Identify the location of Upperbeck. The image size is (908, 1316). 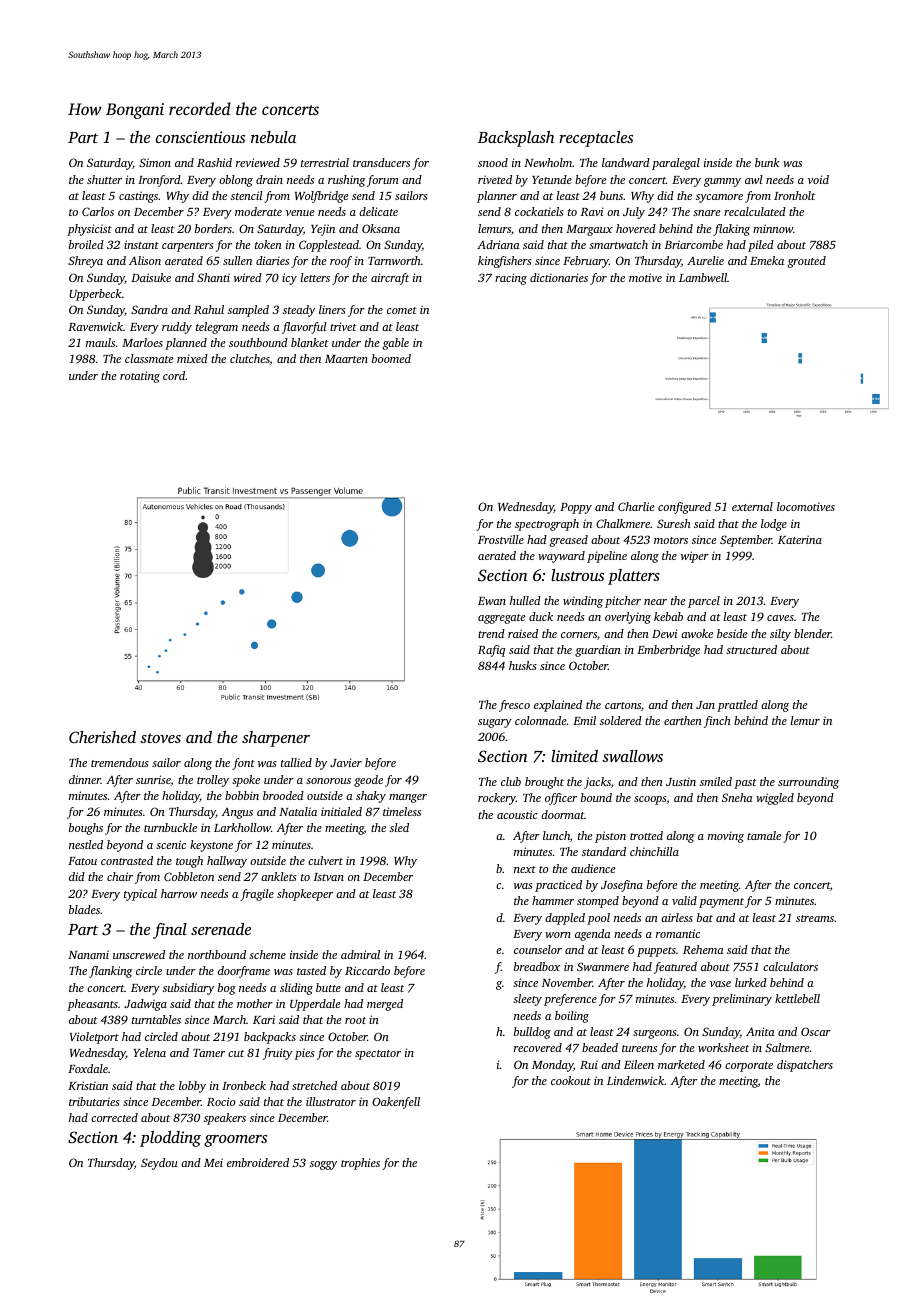
(95, 295).
